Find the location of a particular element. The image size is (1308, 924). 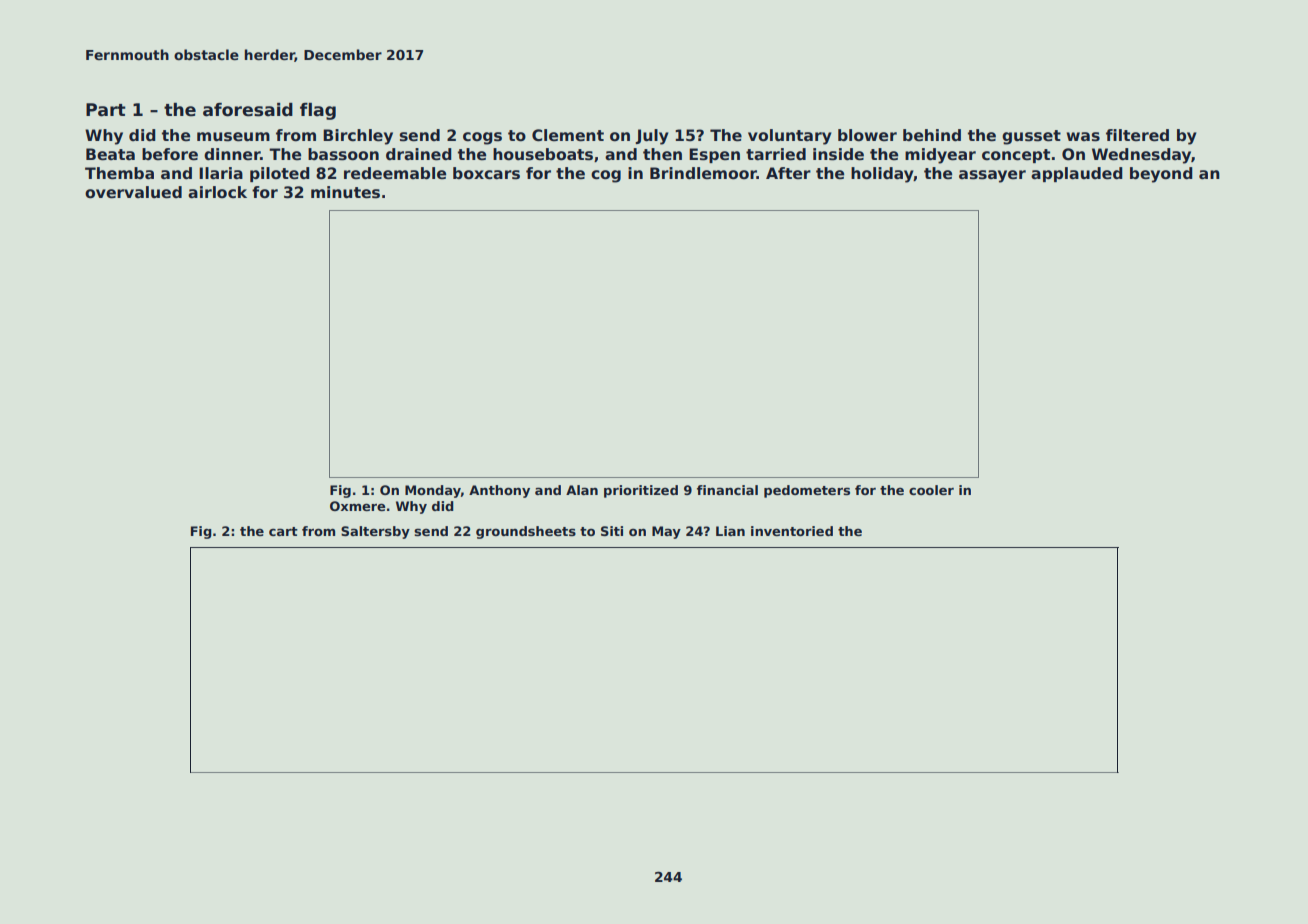

assayer is located at coordinates (992, 176).
